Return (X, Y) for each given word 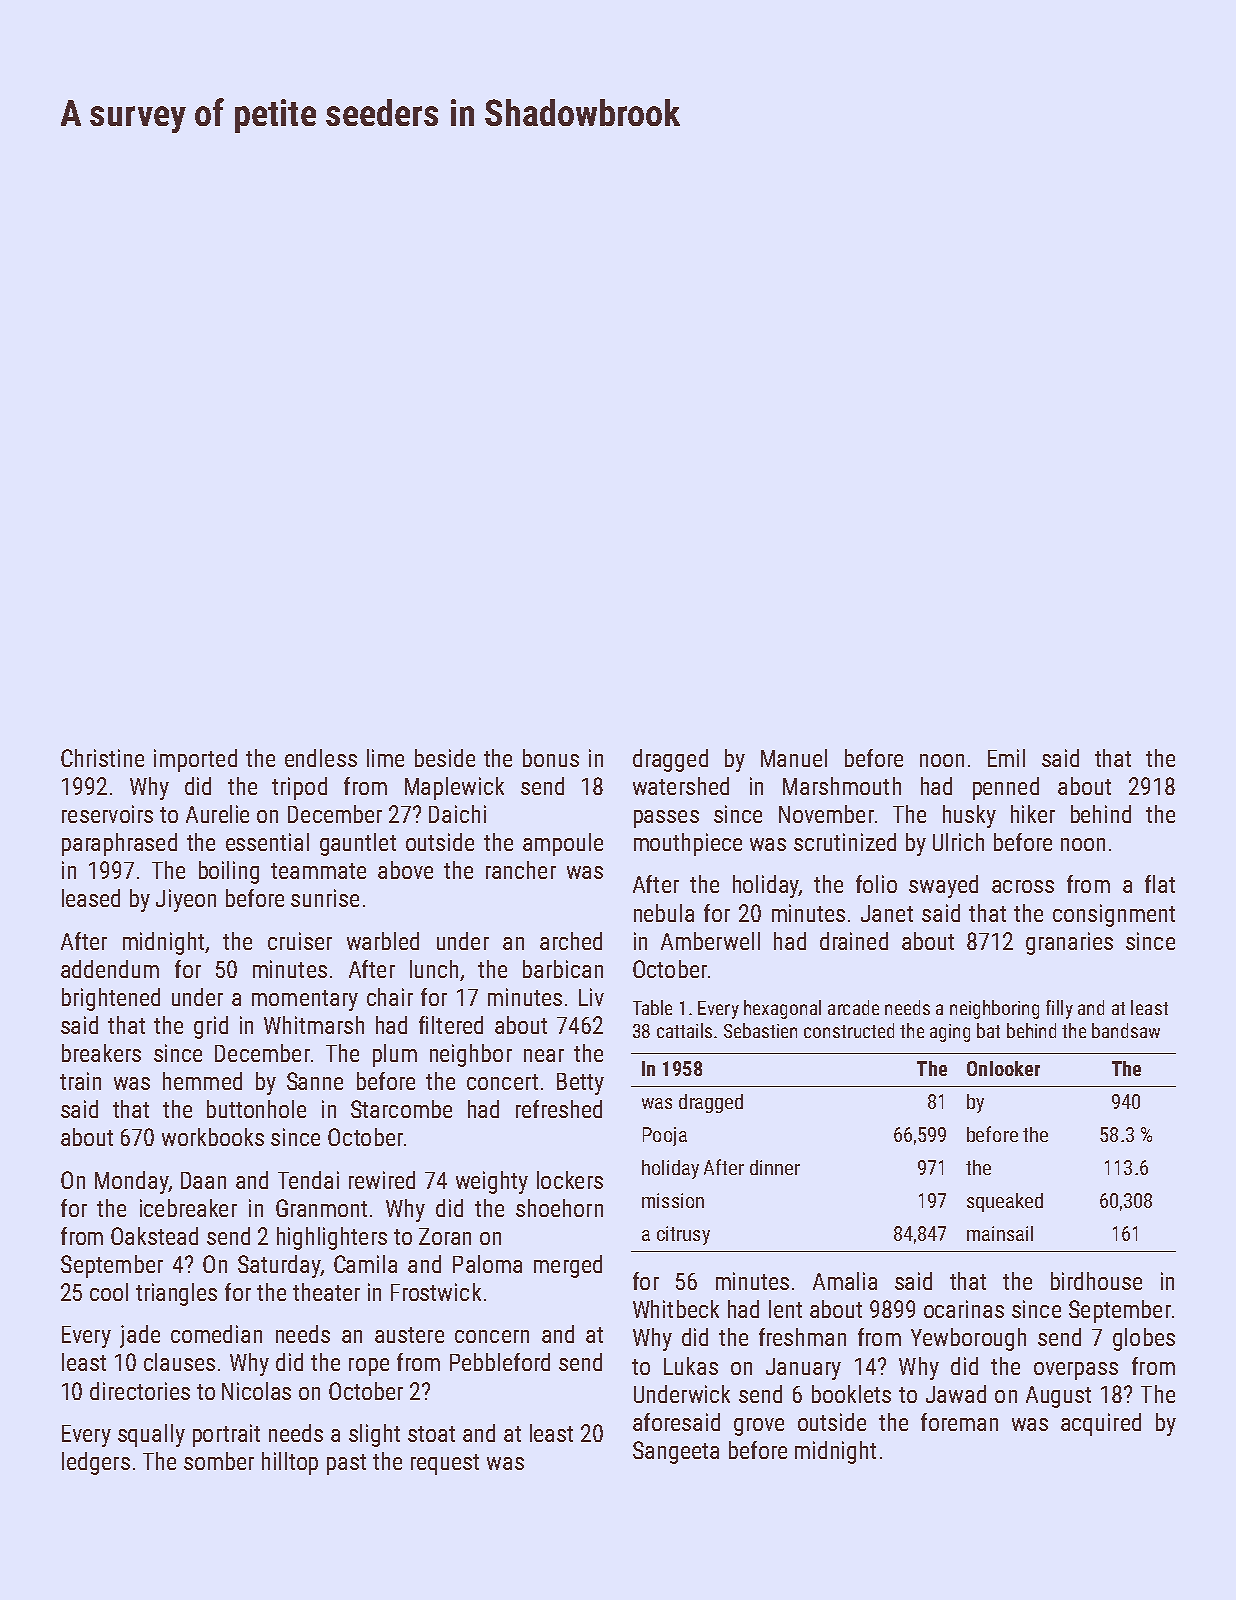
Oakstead (154, 1236)
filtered (451, 1025)
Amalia (845, 1281)
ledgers (96, 1463)
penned (1006, 788)
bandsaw (1126, 1030)
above (405, 870)
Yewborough (968, 1339)
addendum (110, 969)
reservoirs (107, 814)
